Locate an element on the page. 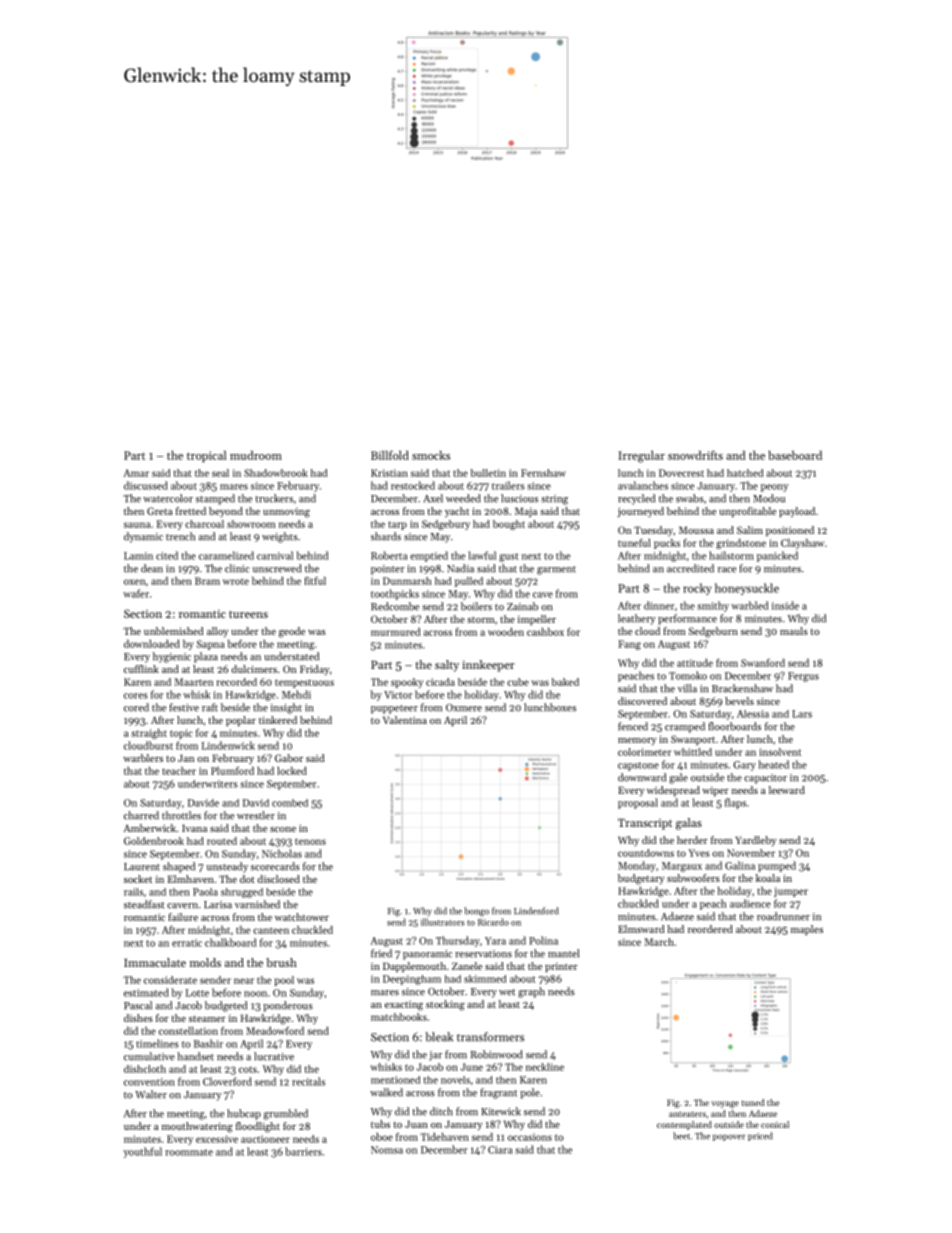 Image resolution: width=952 pixels, height=1233 pixels. fragrant is located at coordinates (498, 1093).
